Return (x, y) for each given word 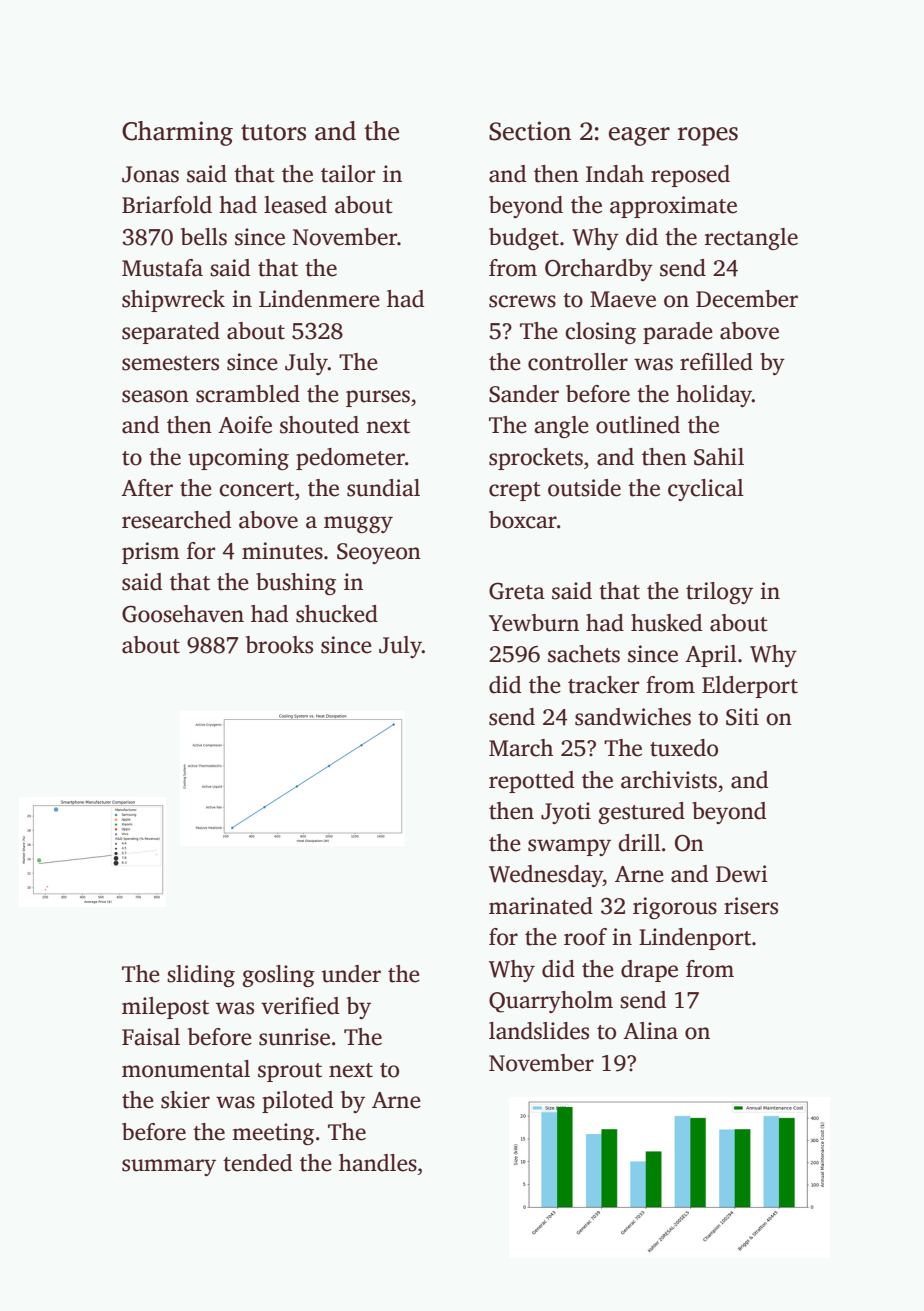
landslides (539, 1031)
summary (169, 1167)
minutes (282, 551)
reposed (690, 176)
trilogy (719, 593)
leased (295, 205)
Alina (650, 1031)
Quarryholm (551, 1002)
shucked (337, 614)
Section (530, 131)
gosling (278, 976)
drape (649, 971)
